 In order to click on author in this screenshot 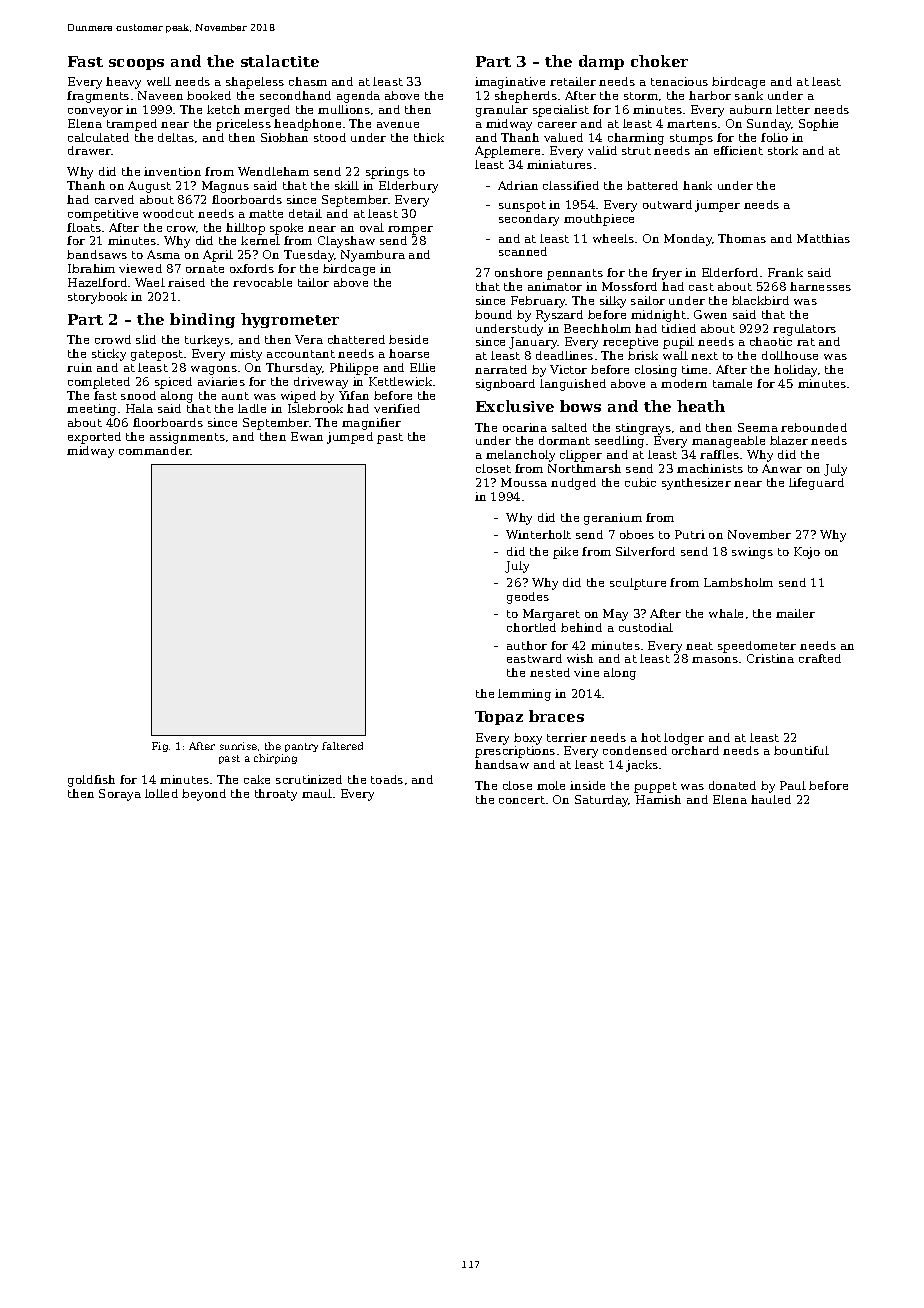, I will do `click(527, 645)`.
